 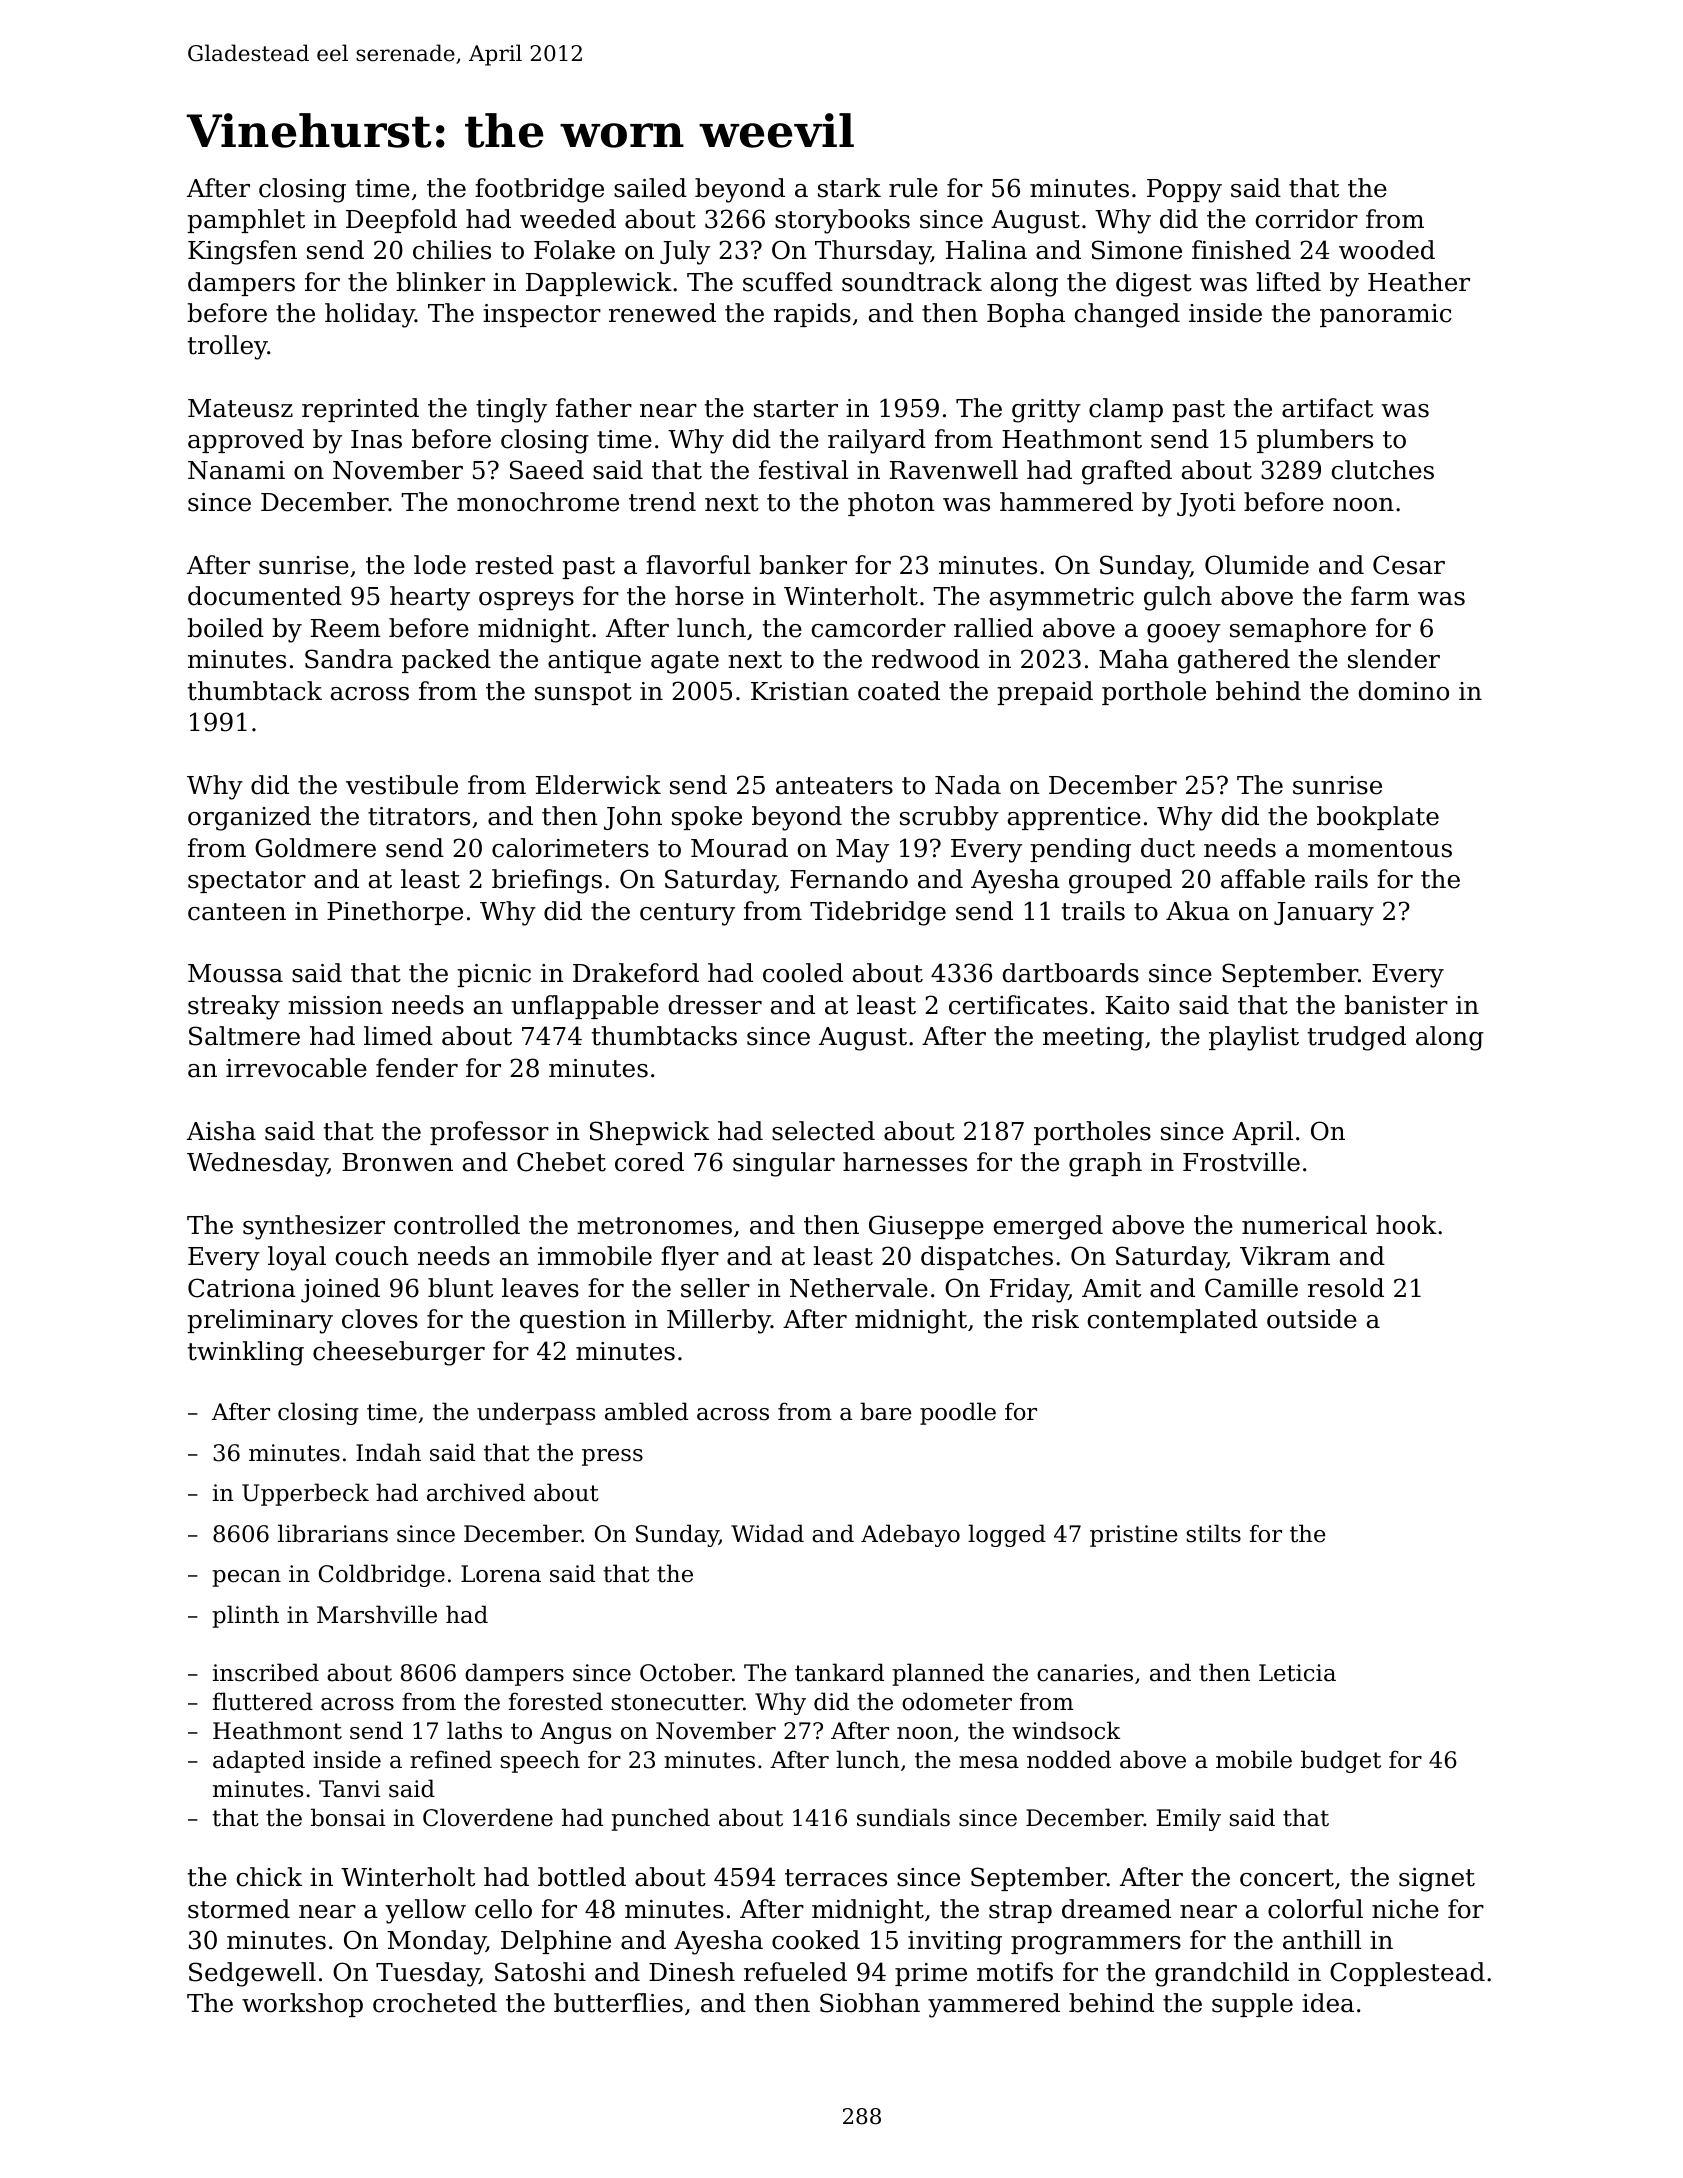 What do you see at coordinates (1234, 661) in the image?
I see `gathered` at bounding box center [1234, 661].
